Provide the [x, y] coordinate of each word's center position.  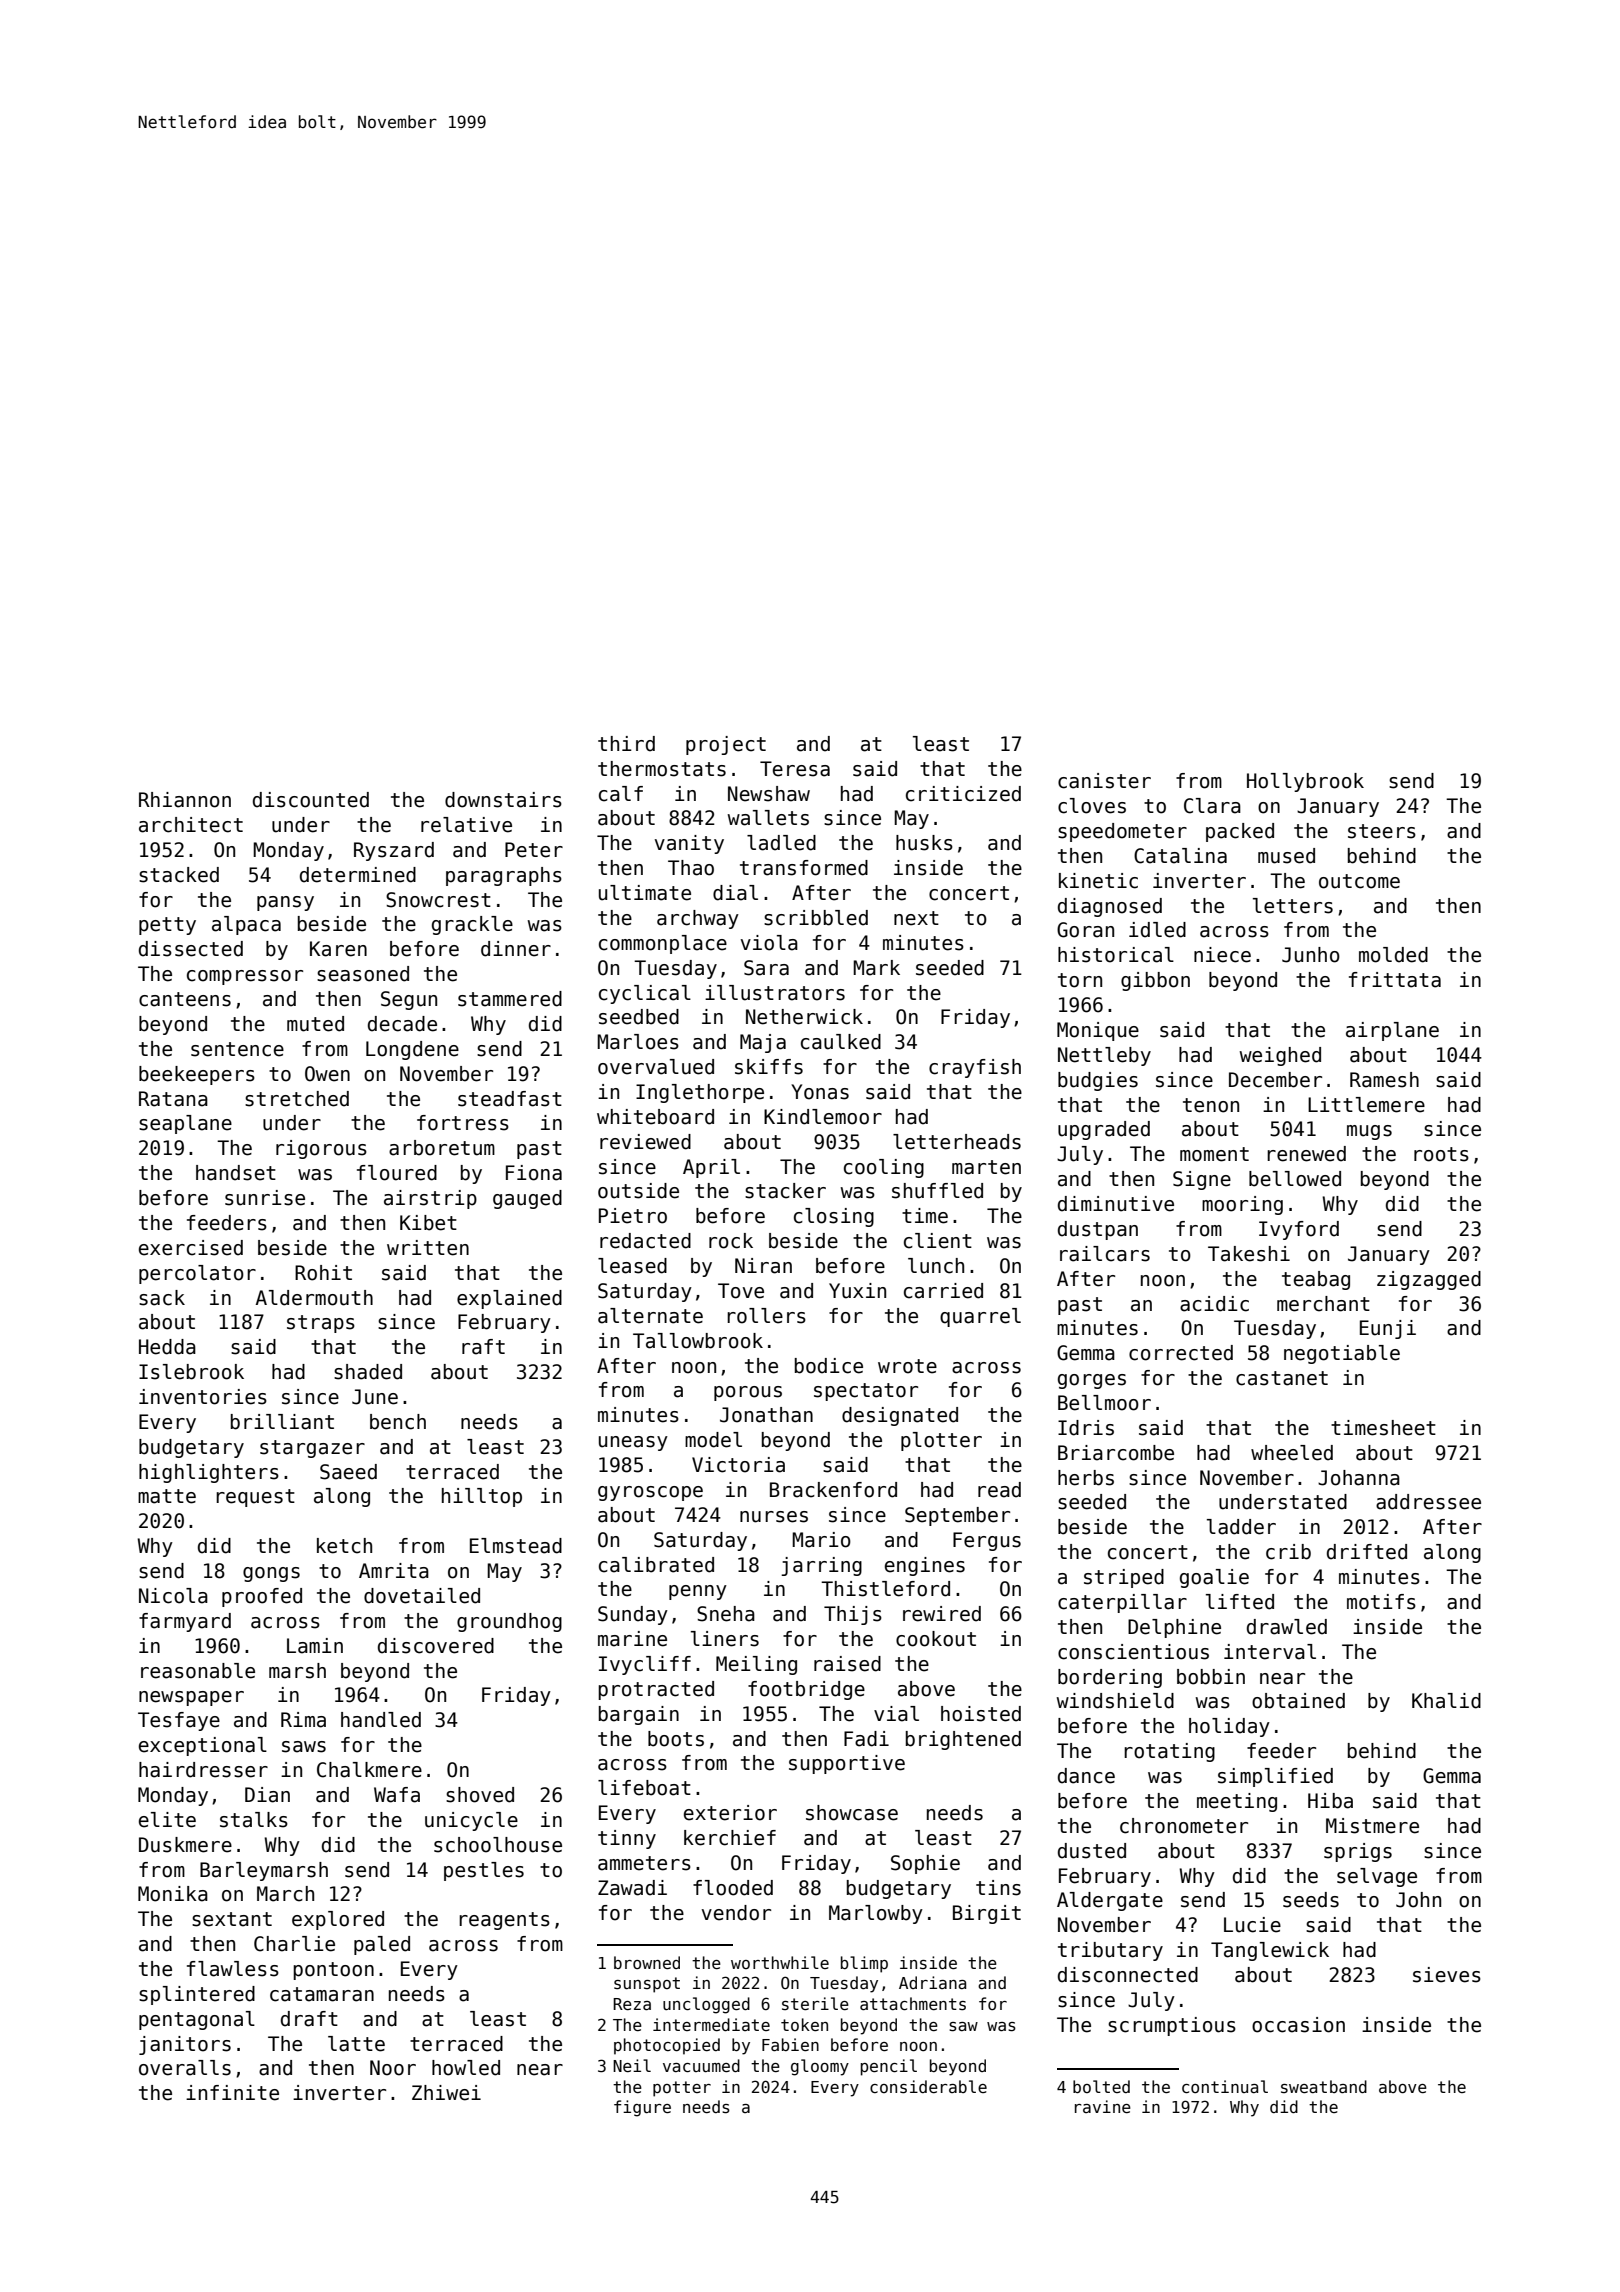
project [726, 745]
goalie [1214, 1578]
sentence [237, 1049]
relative [466, 825]
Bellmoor [1104, 1403]
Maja [763, 1043]
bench [398, 1422]
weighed [1280, 1056]
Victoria [738, 1465]
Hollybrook [1305, 782]
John [1418, 1900]
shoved [480, 1795]
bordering [1110, 1678]
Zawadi [632, 1888]
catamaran [322, 1994]
